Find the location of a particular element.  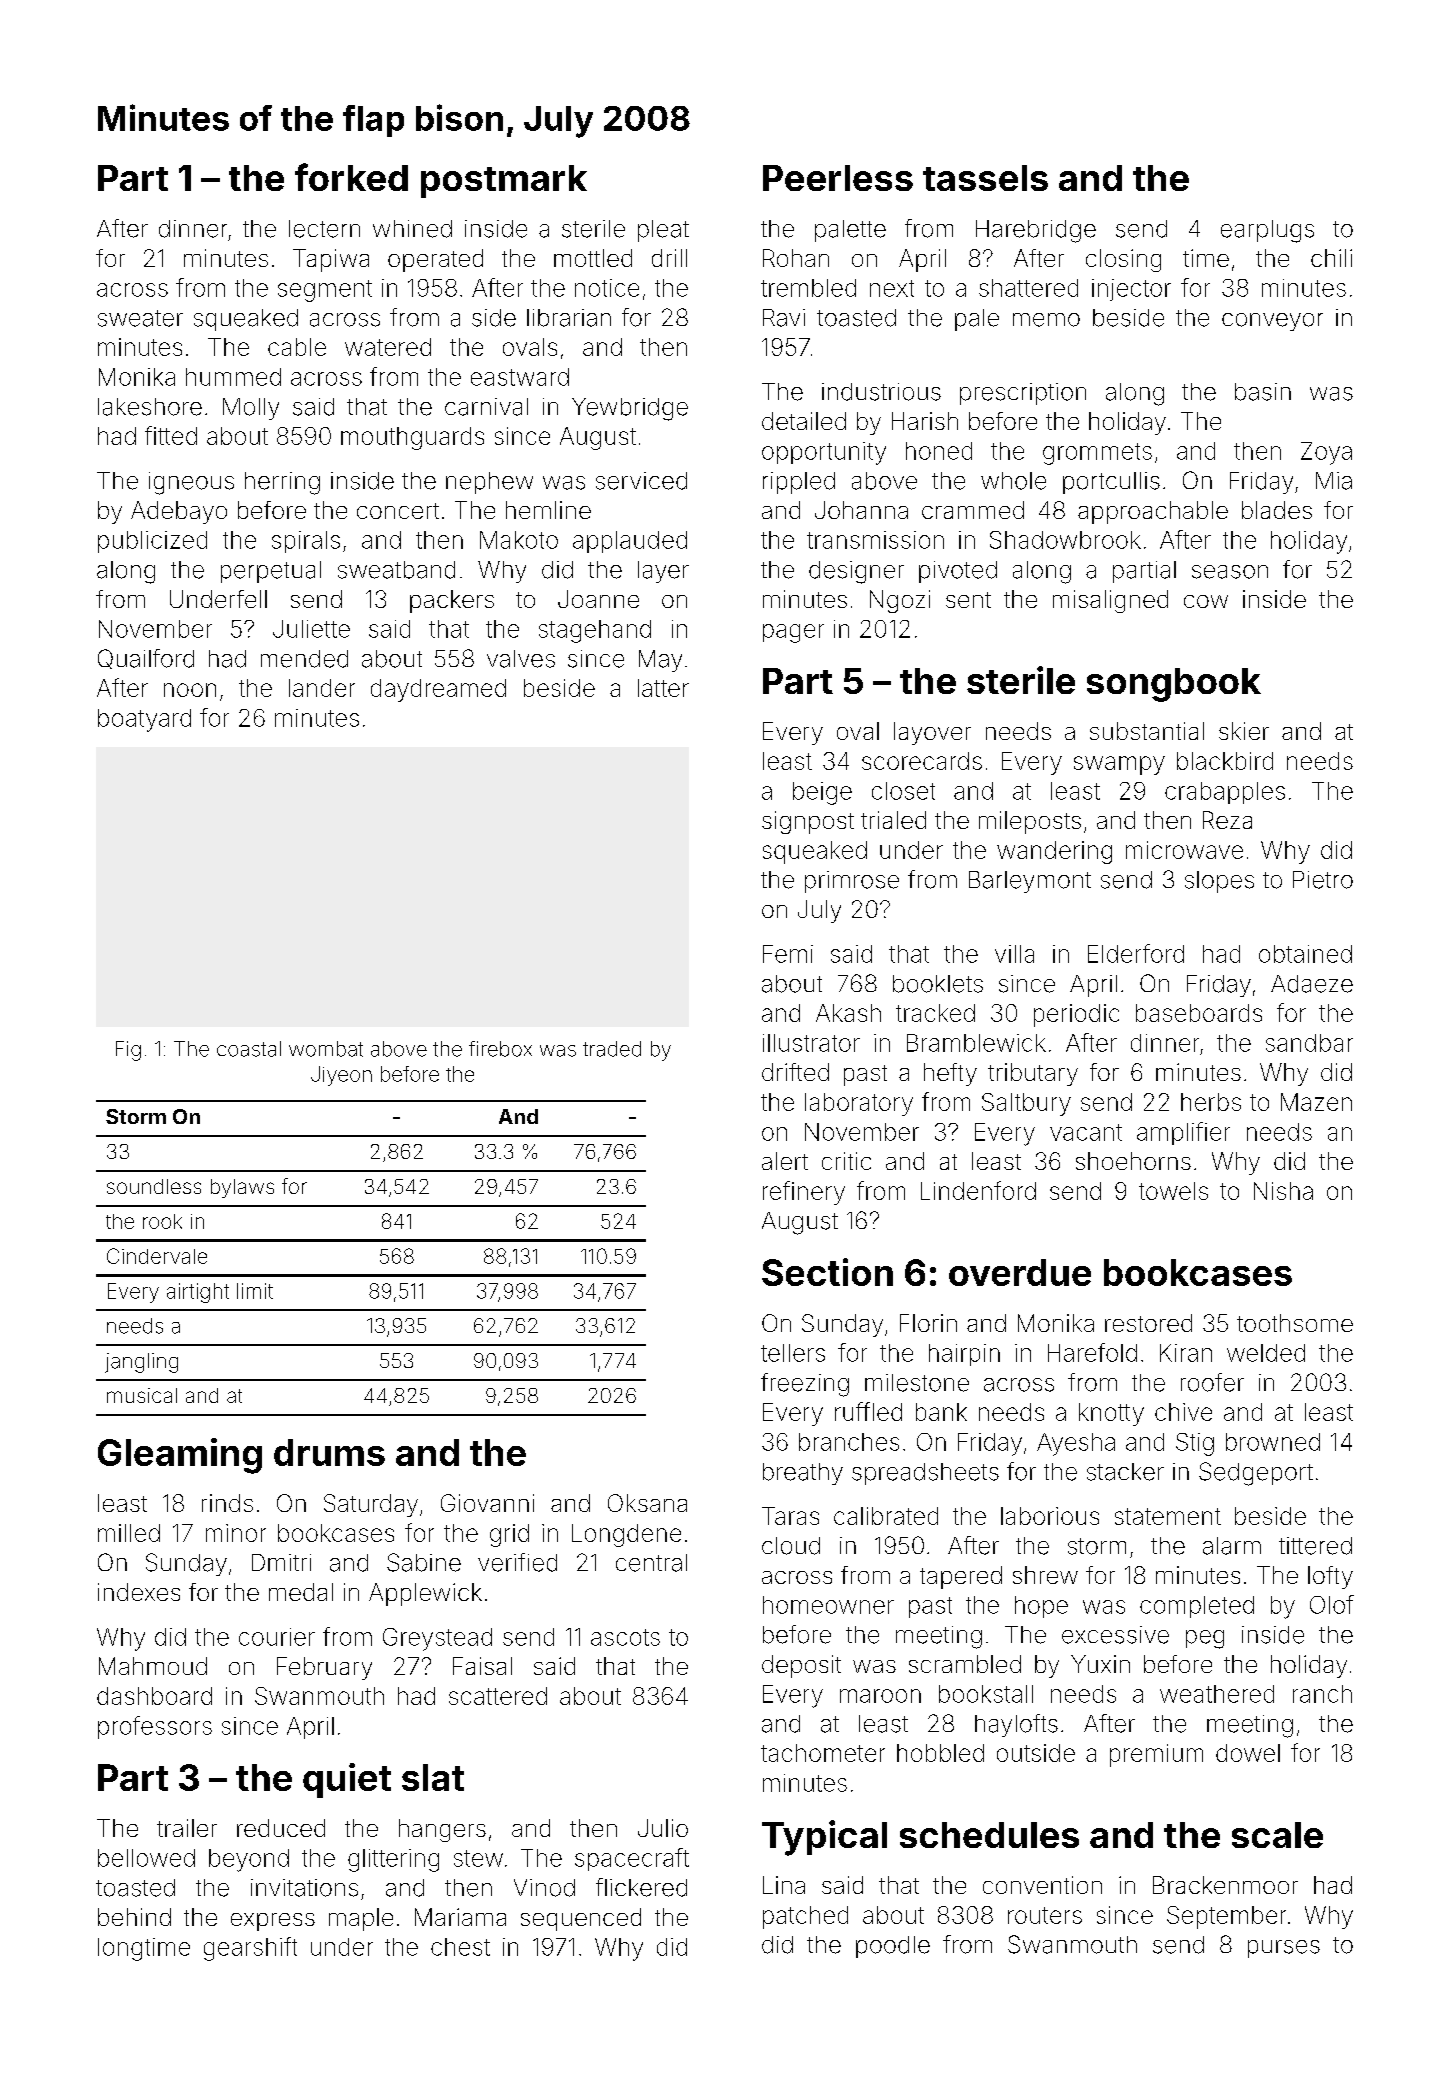

swampy is located at coordinates (1119, 765).
